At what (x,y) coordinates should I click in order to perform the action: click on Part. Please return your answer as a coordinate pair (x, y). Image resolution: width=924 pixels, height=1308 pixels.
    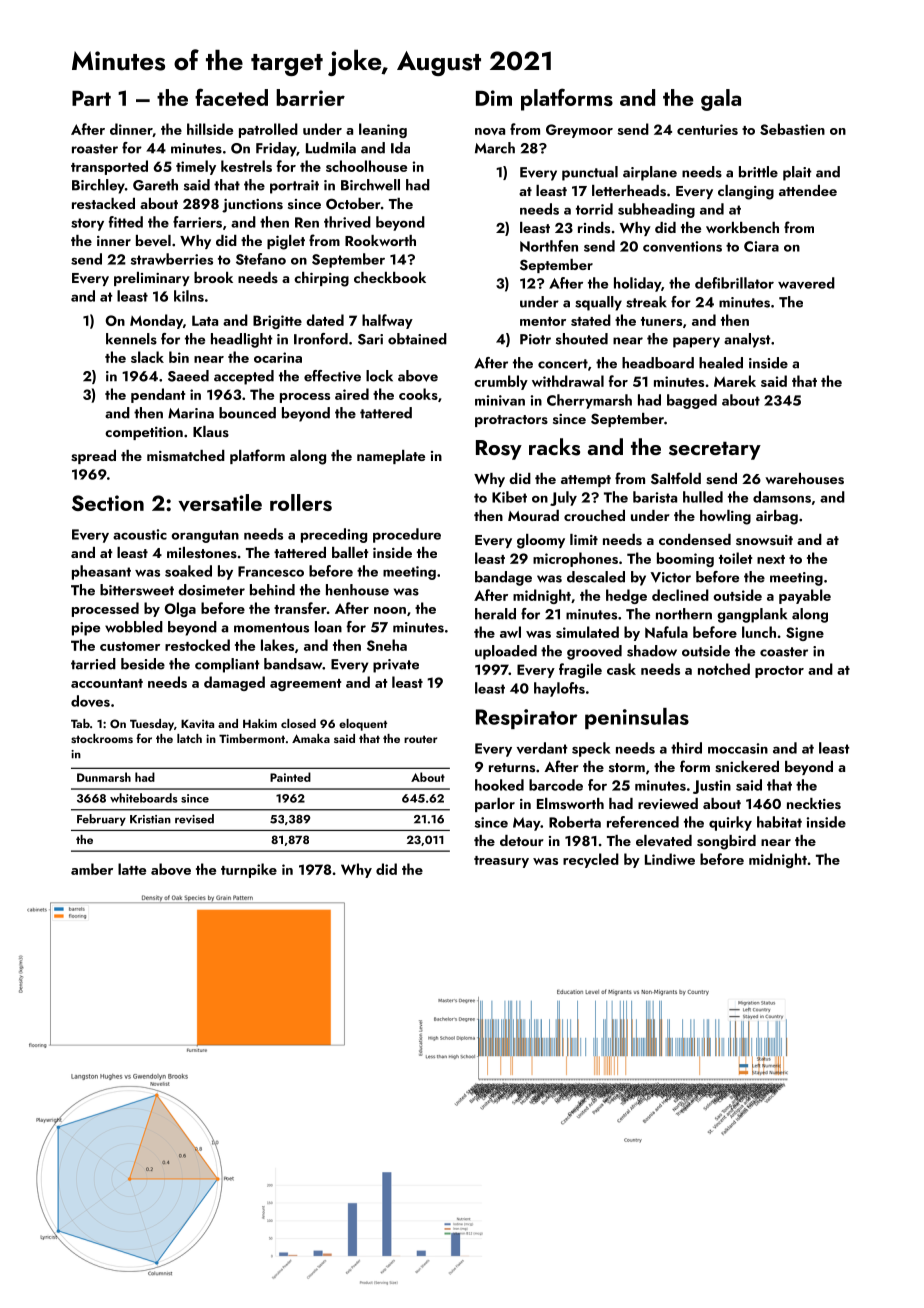
    Looking at the image, I should click on (91, 98).
